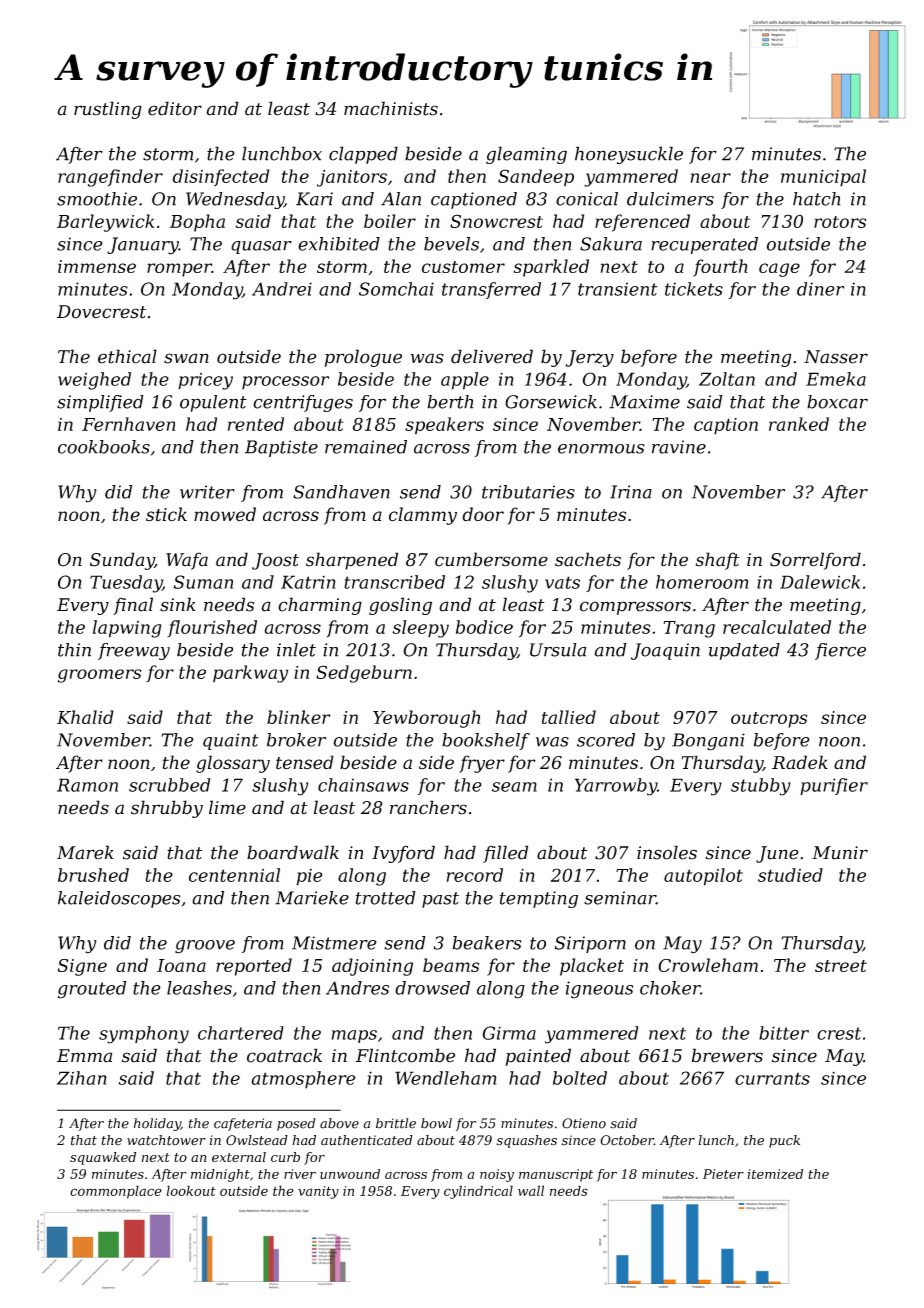 This document has height=1308, width=924. Describe the element at coordinates (250, 674) in the document. I see `parkway` at that location.
